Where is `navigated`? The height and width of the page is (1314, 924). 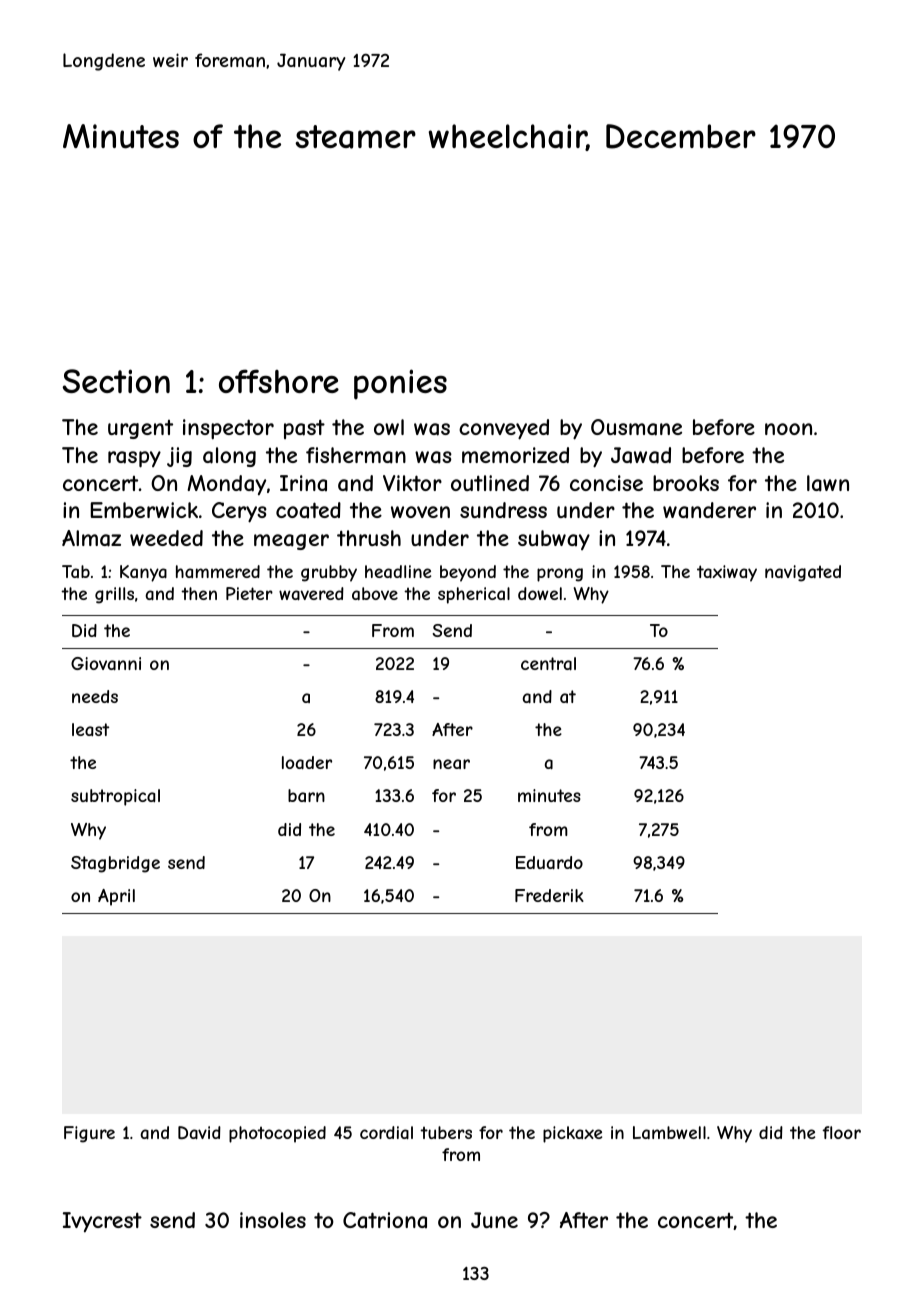
navigated is located at coordinates (803, 573).
